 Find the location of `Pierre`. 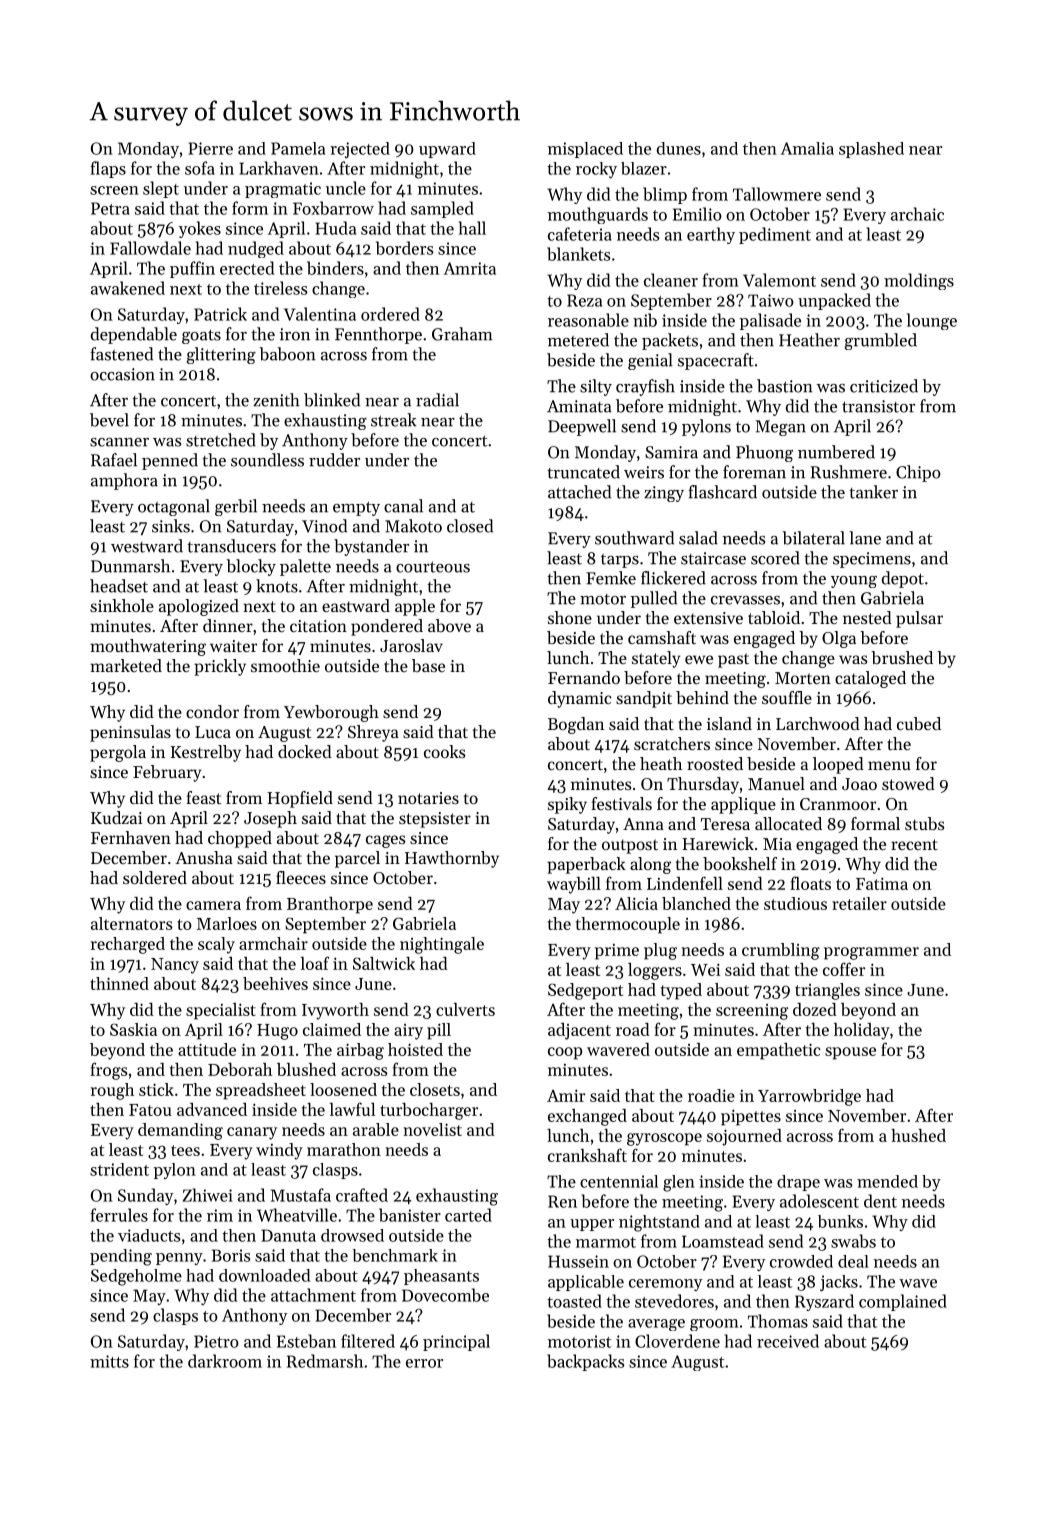

Pierre is located at coordinates (210, 148).
